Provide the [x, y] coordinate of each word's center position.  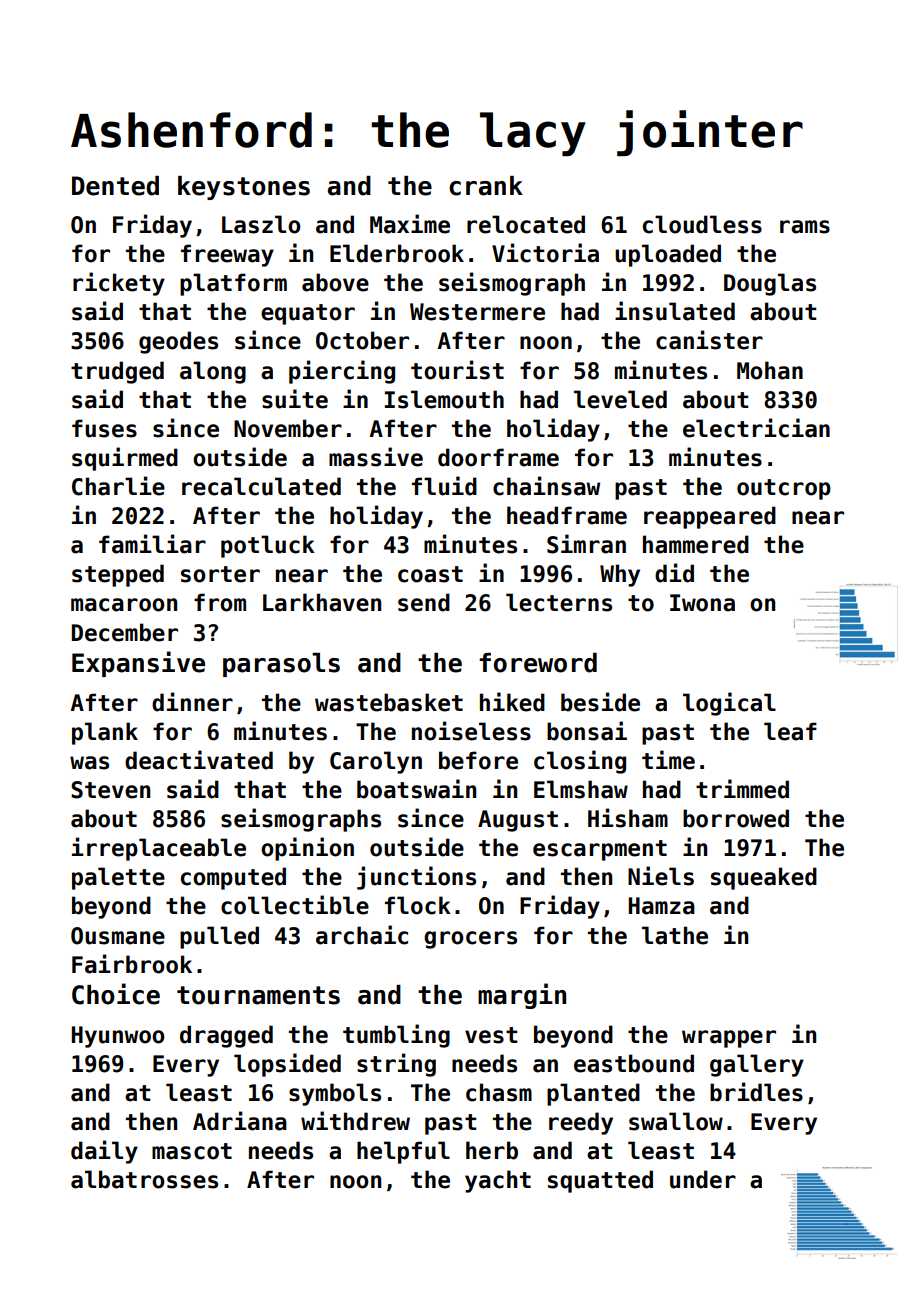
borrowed [736, 818]
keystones [244, 188]
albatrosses [144, 1179]
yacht [498, 1181]
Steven [110, 790]
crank [486, 186]
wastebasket [389, 702]
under [703, 1179]
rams [805, 227]
